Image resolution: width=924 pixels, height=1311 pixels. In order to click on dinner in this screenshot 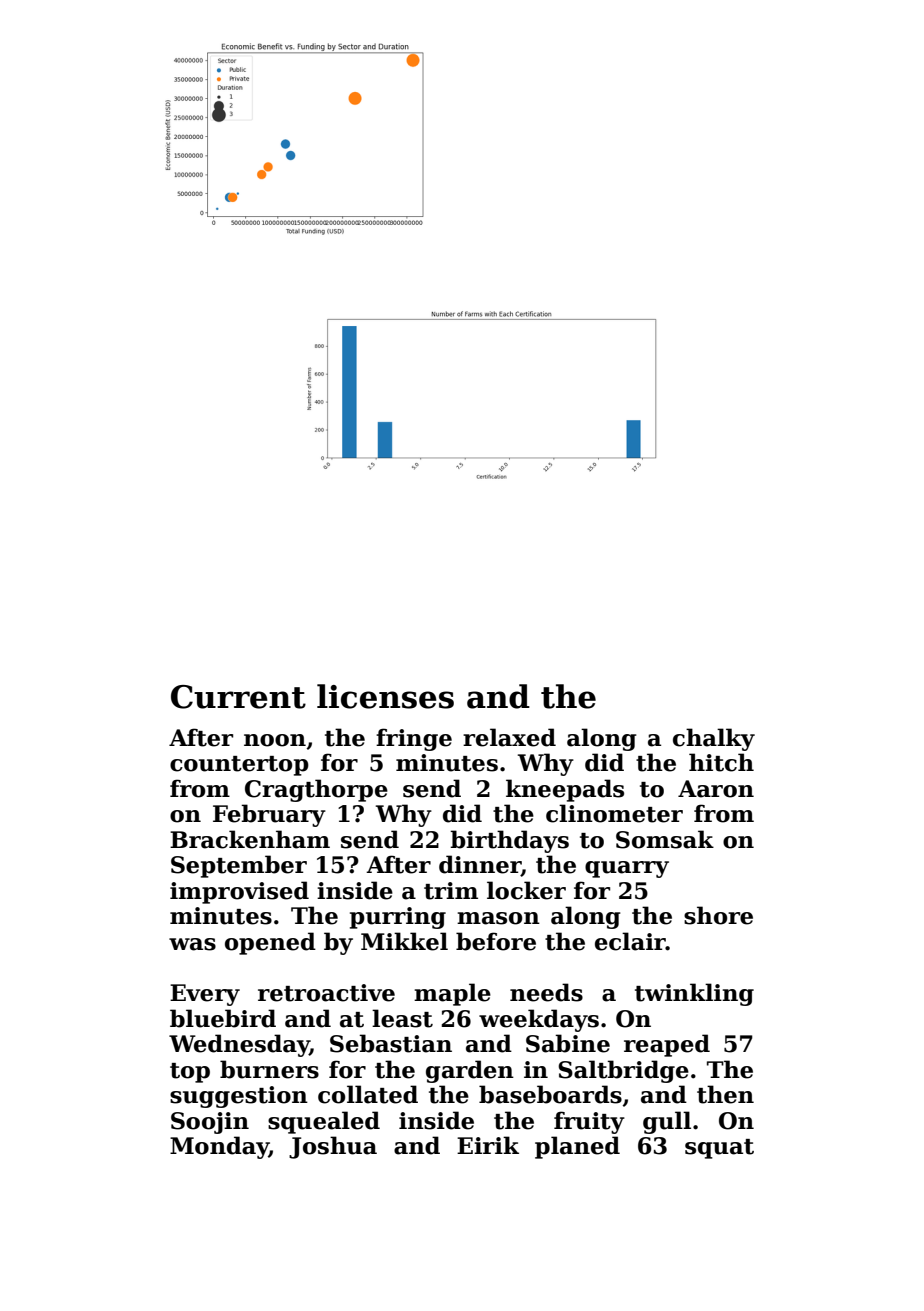, I will do `click(480, 865)`.
